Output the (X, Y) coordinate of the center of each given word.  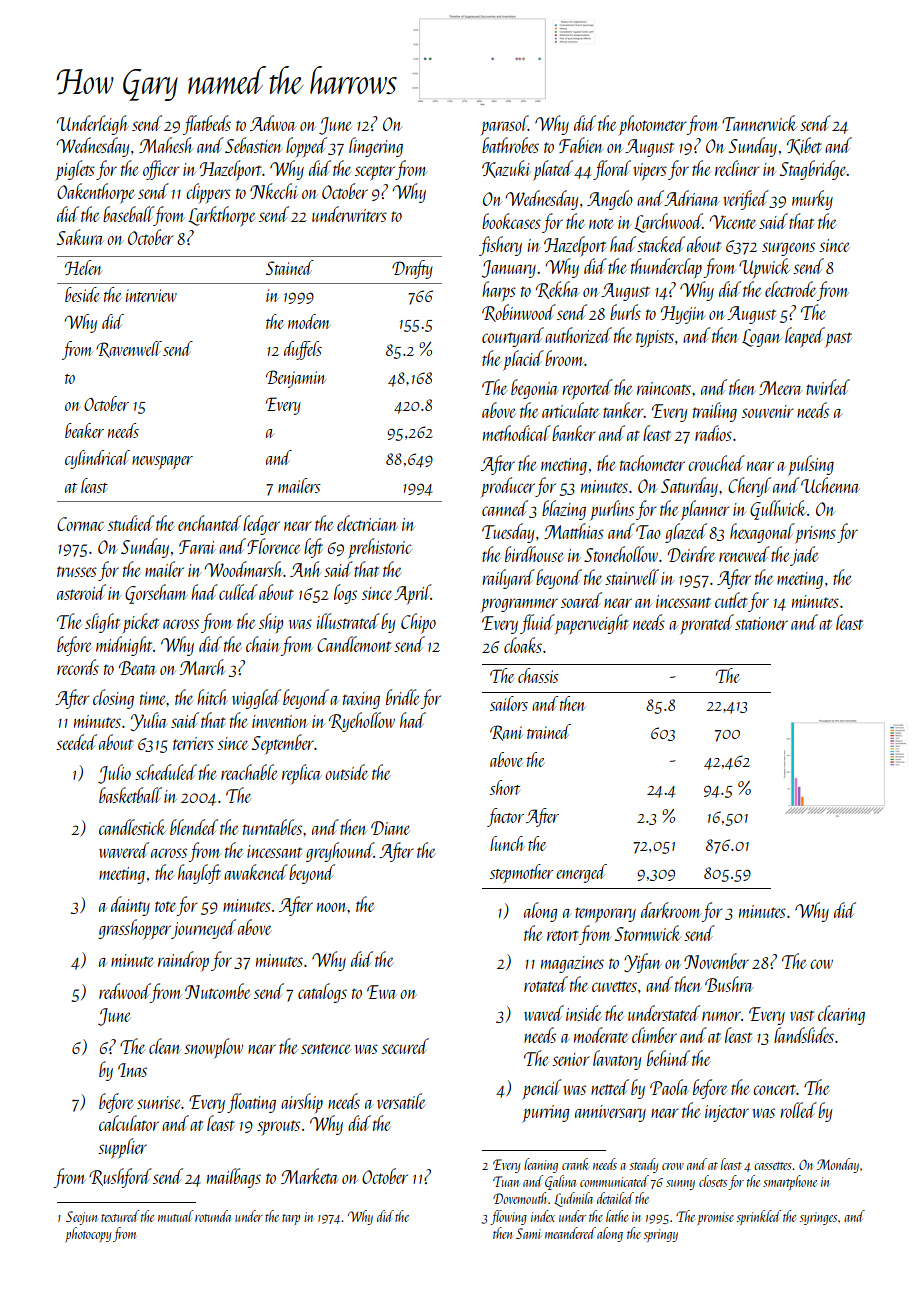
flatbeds (206, 125)
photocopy (88, 1234)
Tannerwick (759, 123)
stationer (761, 623)
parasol (504, 125)
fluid (537, 624)
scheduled (166, 772)
